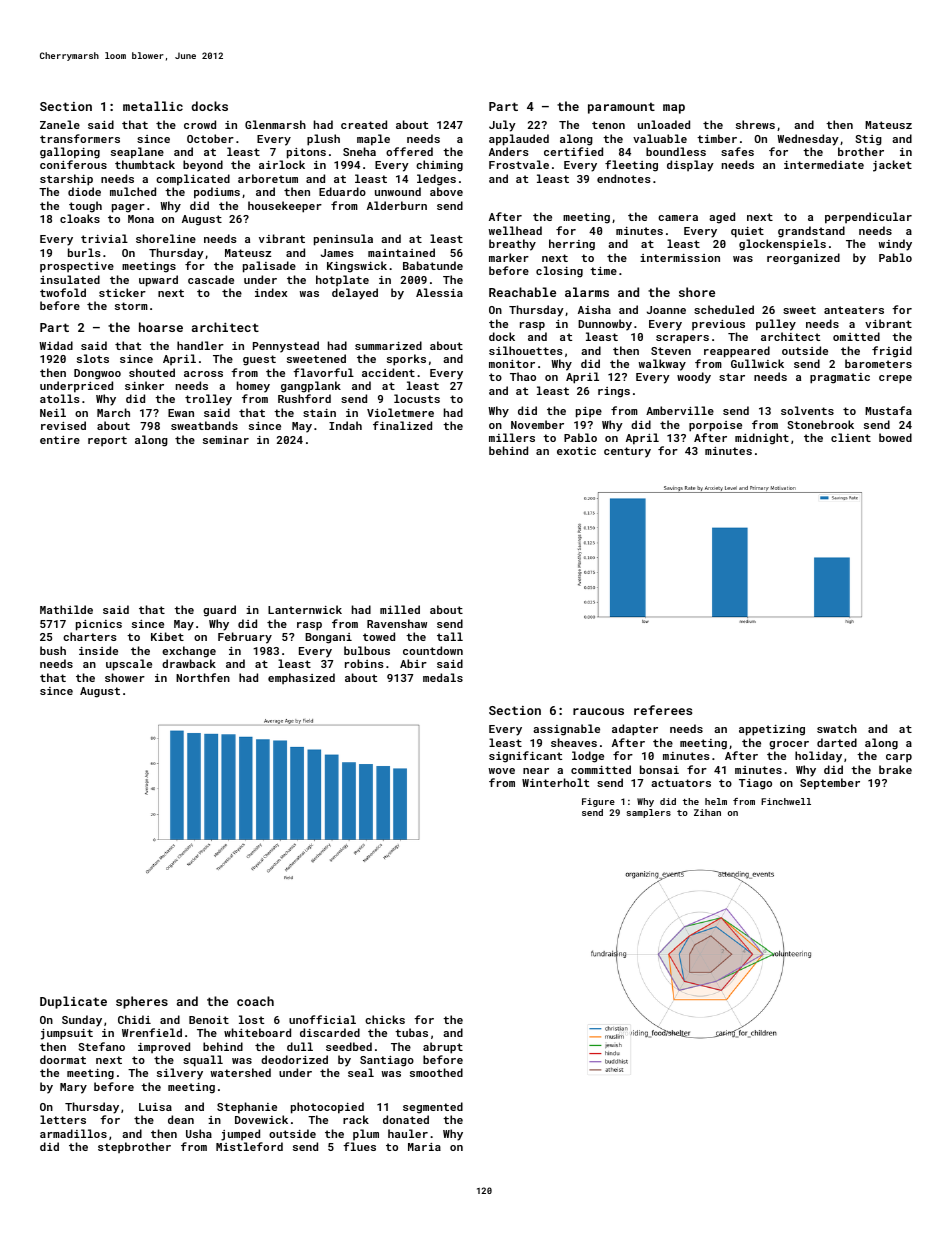 The image size is (952, 1233). I want to click on whiteboard, so click(257, 1032).
